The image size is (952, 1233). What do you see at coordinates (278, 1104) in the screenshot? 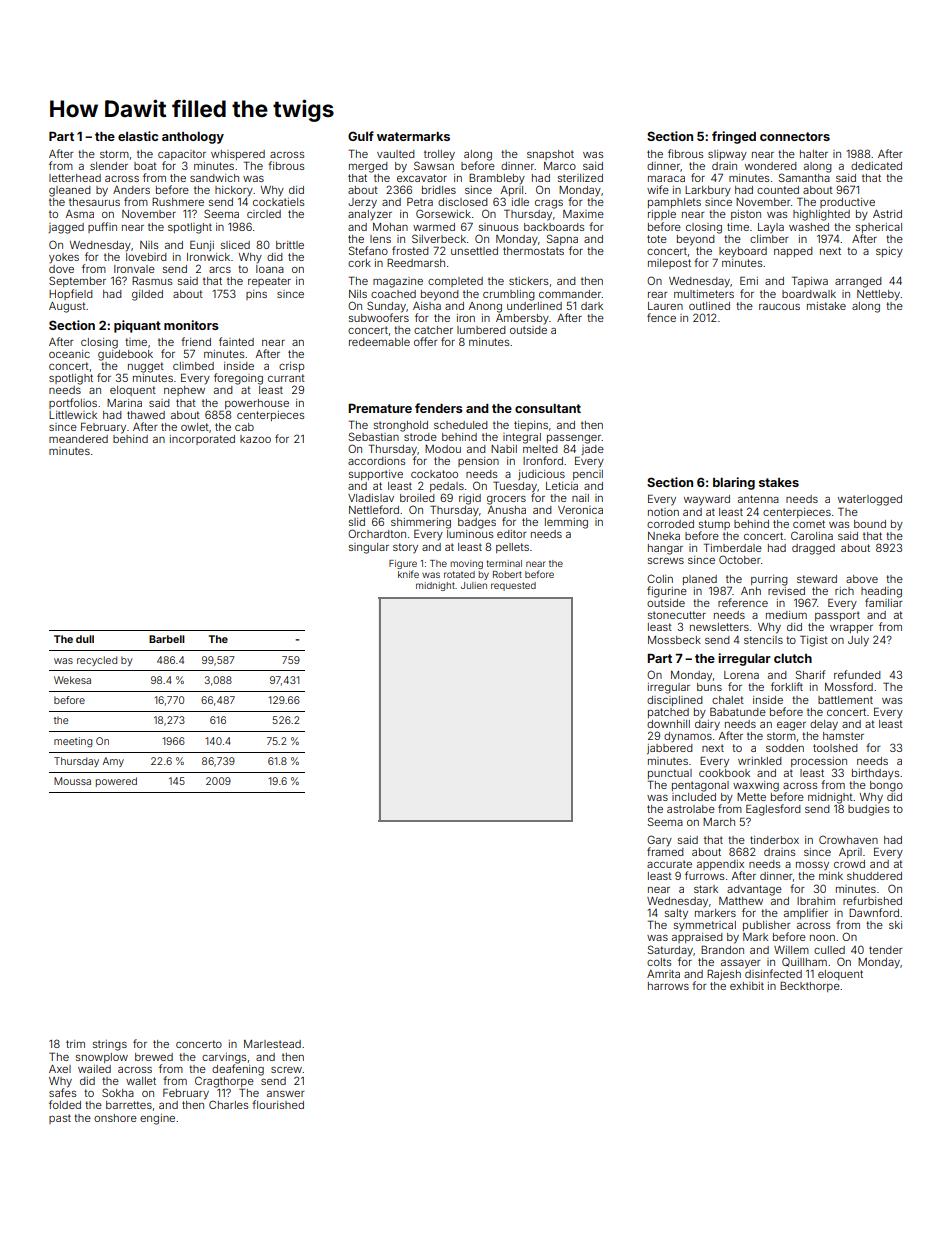
I see `flourished` at bounding box center [278, 1104].
